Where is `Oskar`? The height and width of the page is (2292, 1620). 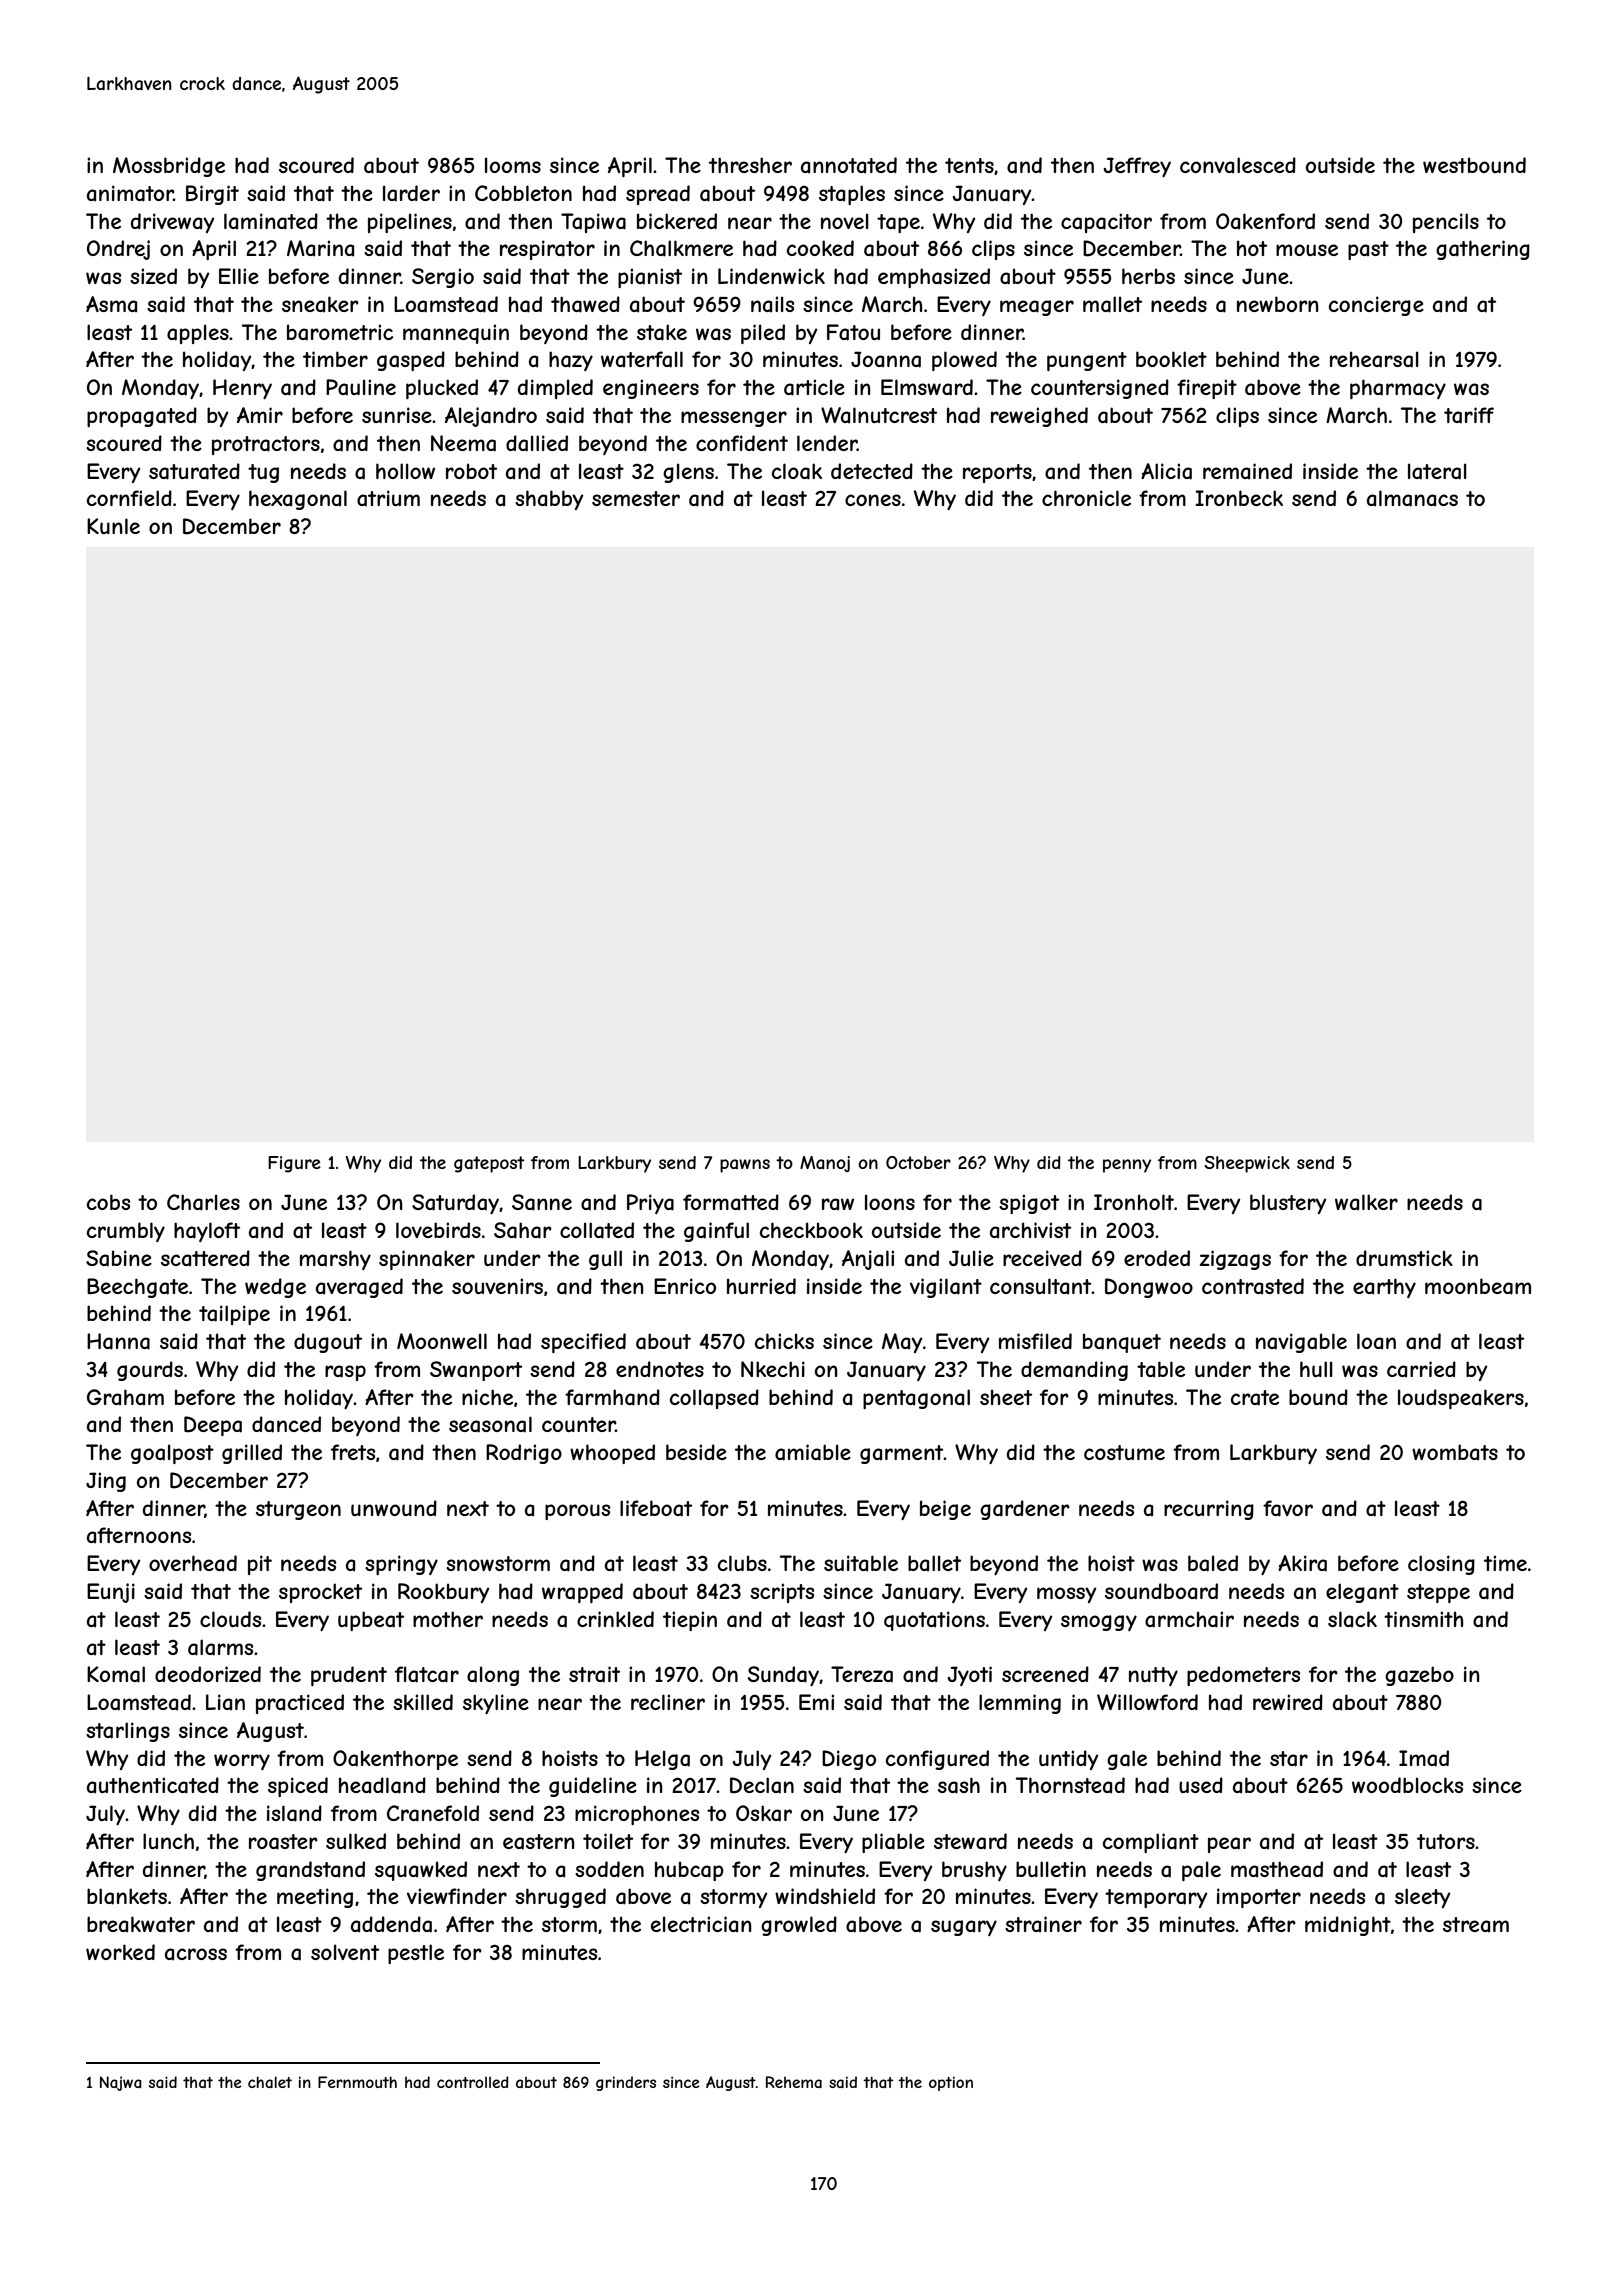
Oskar is located at coordinates (764, 1813).
